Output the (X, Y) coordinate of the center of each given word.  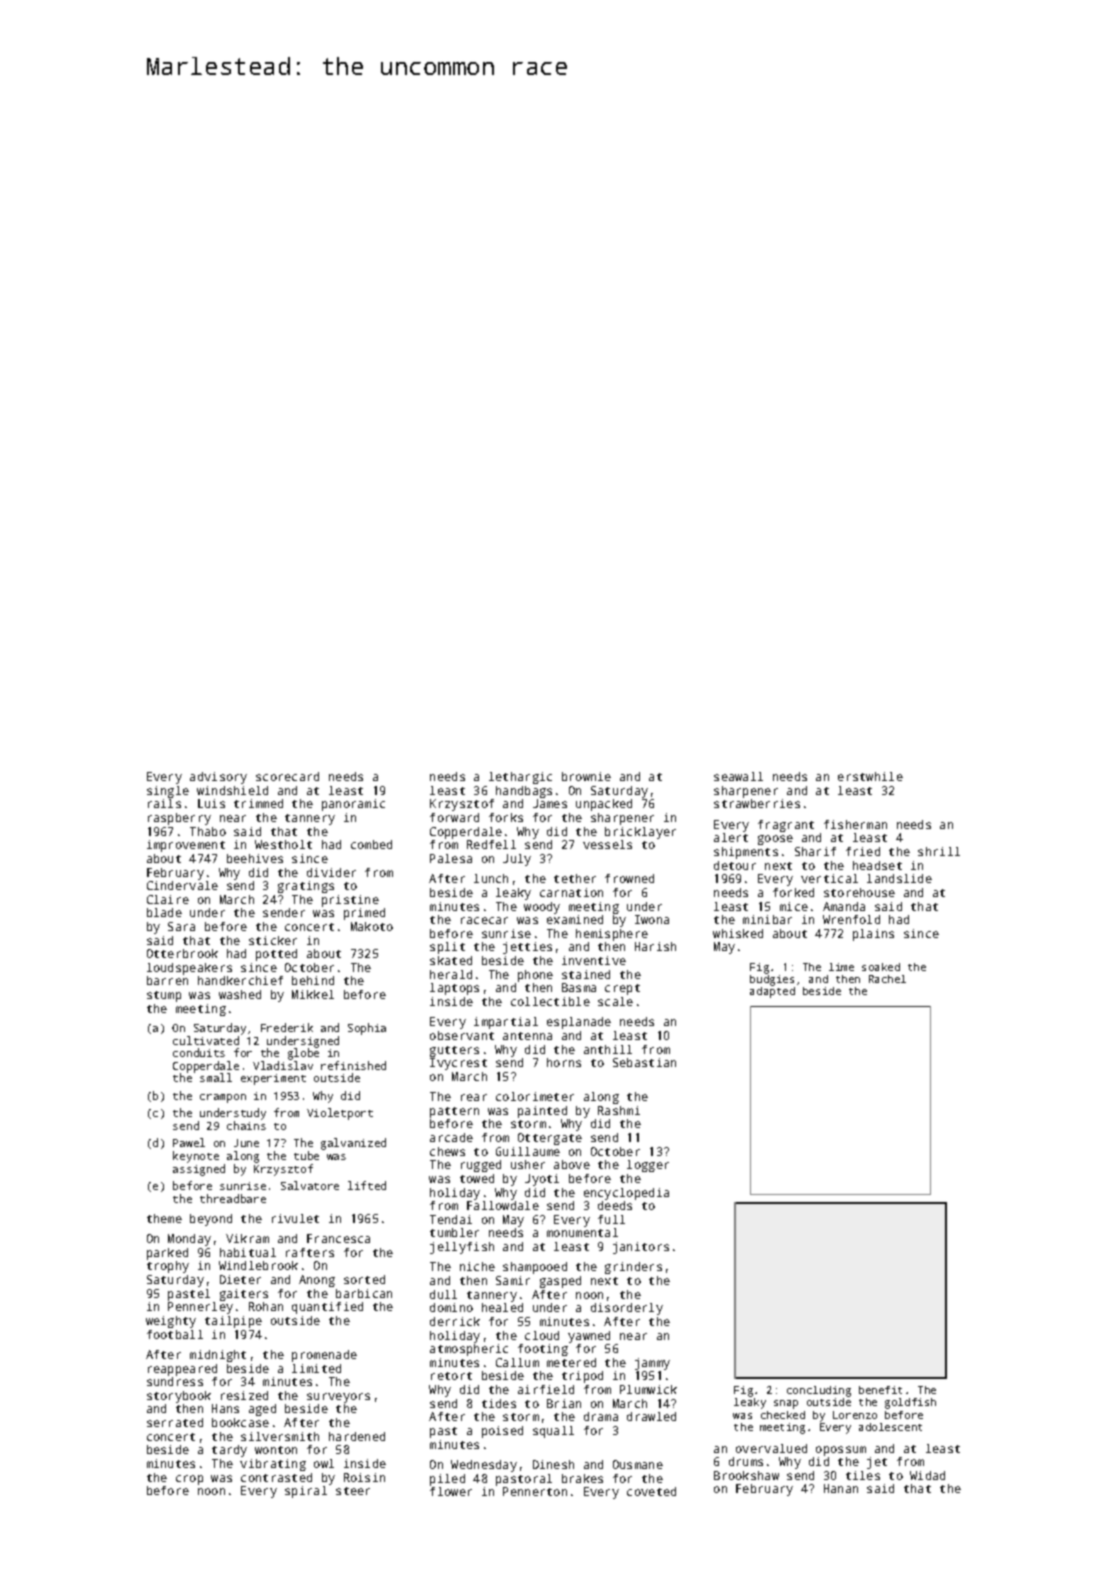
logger (648, 1166)
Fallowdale (503, 1205)
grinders (633, 1268)
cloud (542, 1335)
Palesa (451, 858)
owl (324, 1463)
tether (575, 878)
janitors (641, 1248)
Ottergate (550, 1139)
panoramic (353, 805)
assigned (199, 1170)
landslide (899, 878)
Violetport (340, 1114)
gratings (306, 887)
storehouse (859, 892)
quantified (327, 1308)
